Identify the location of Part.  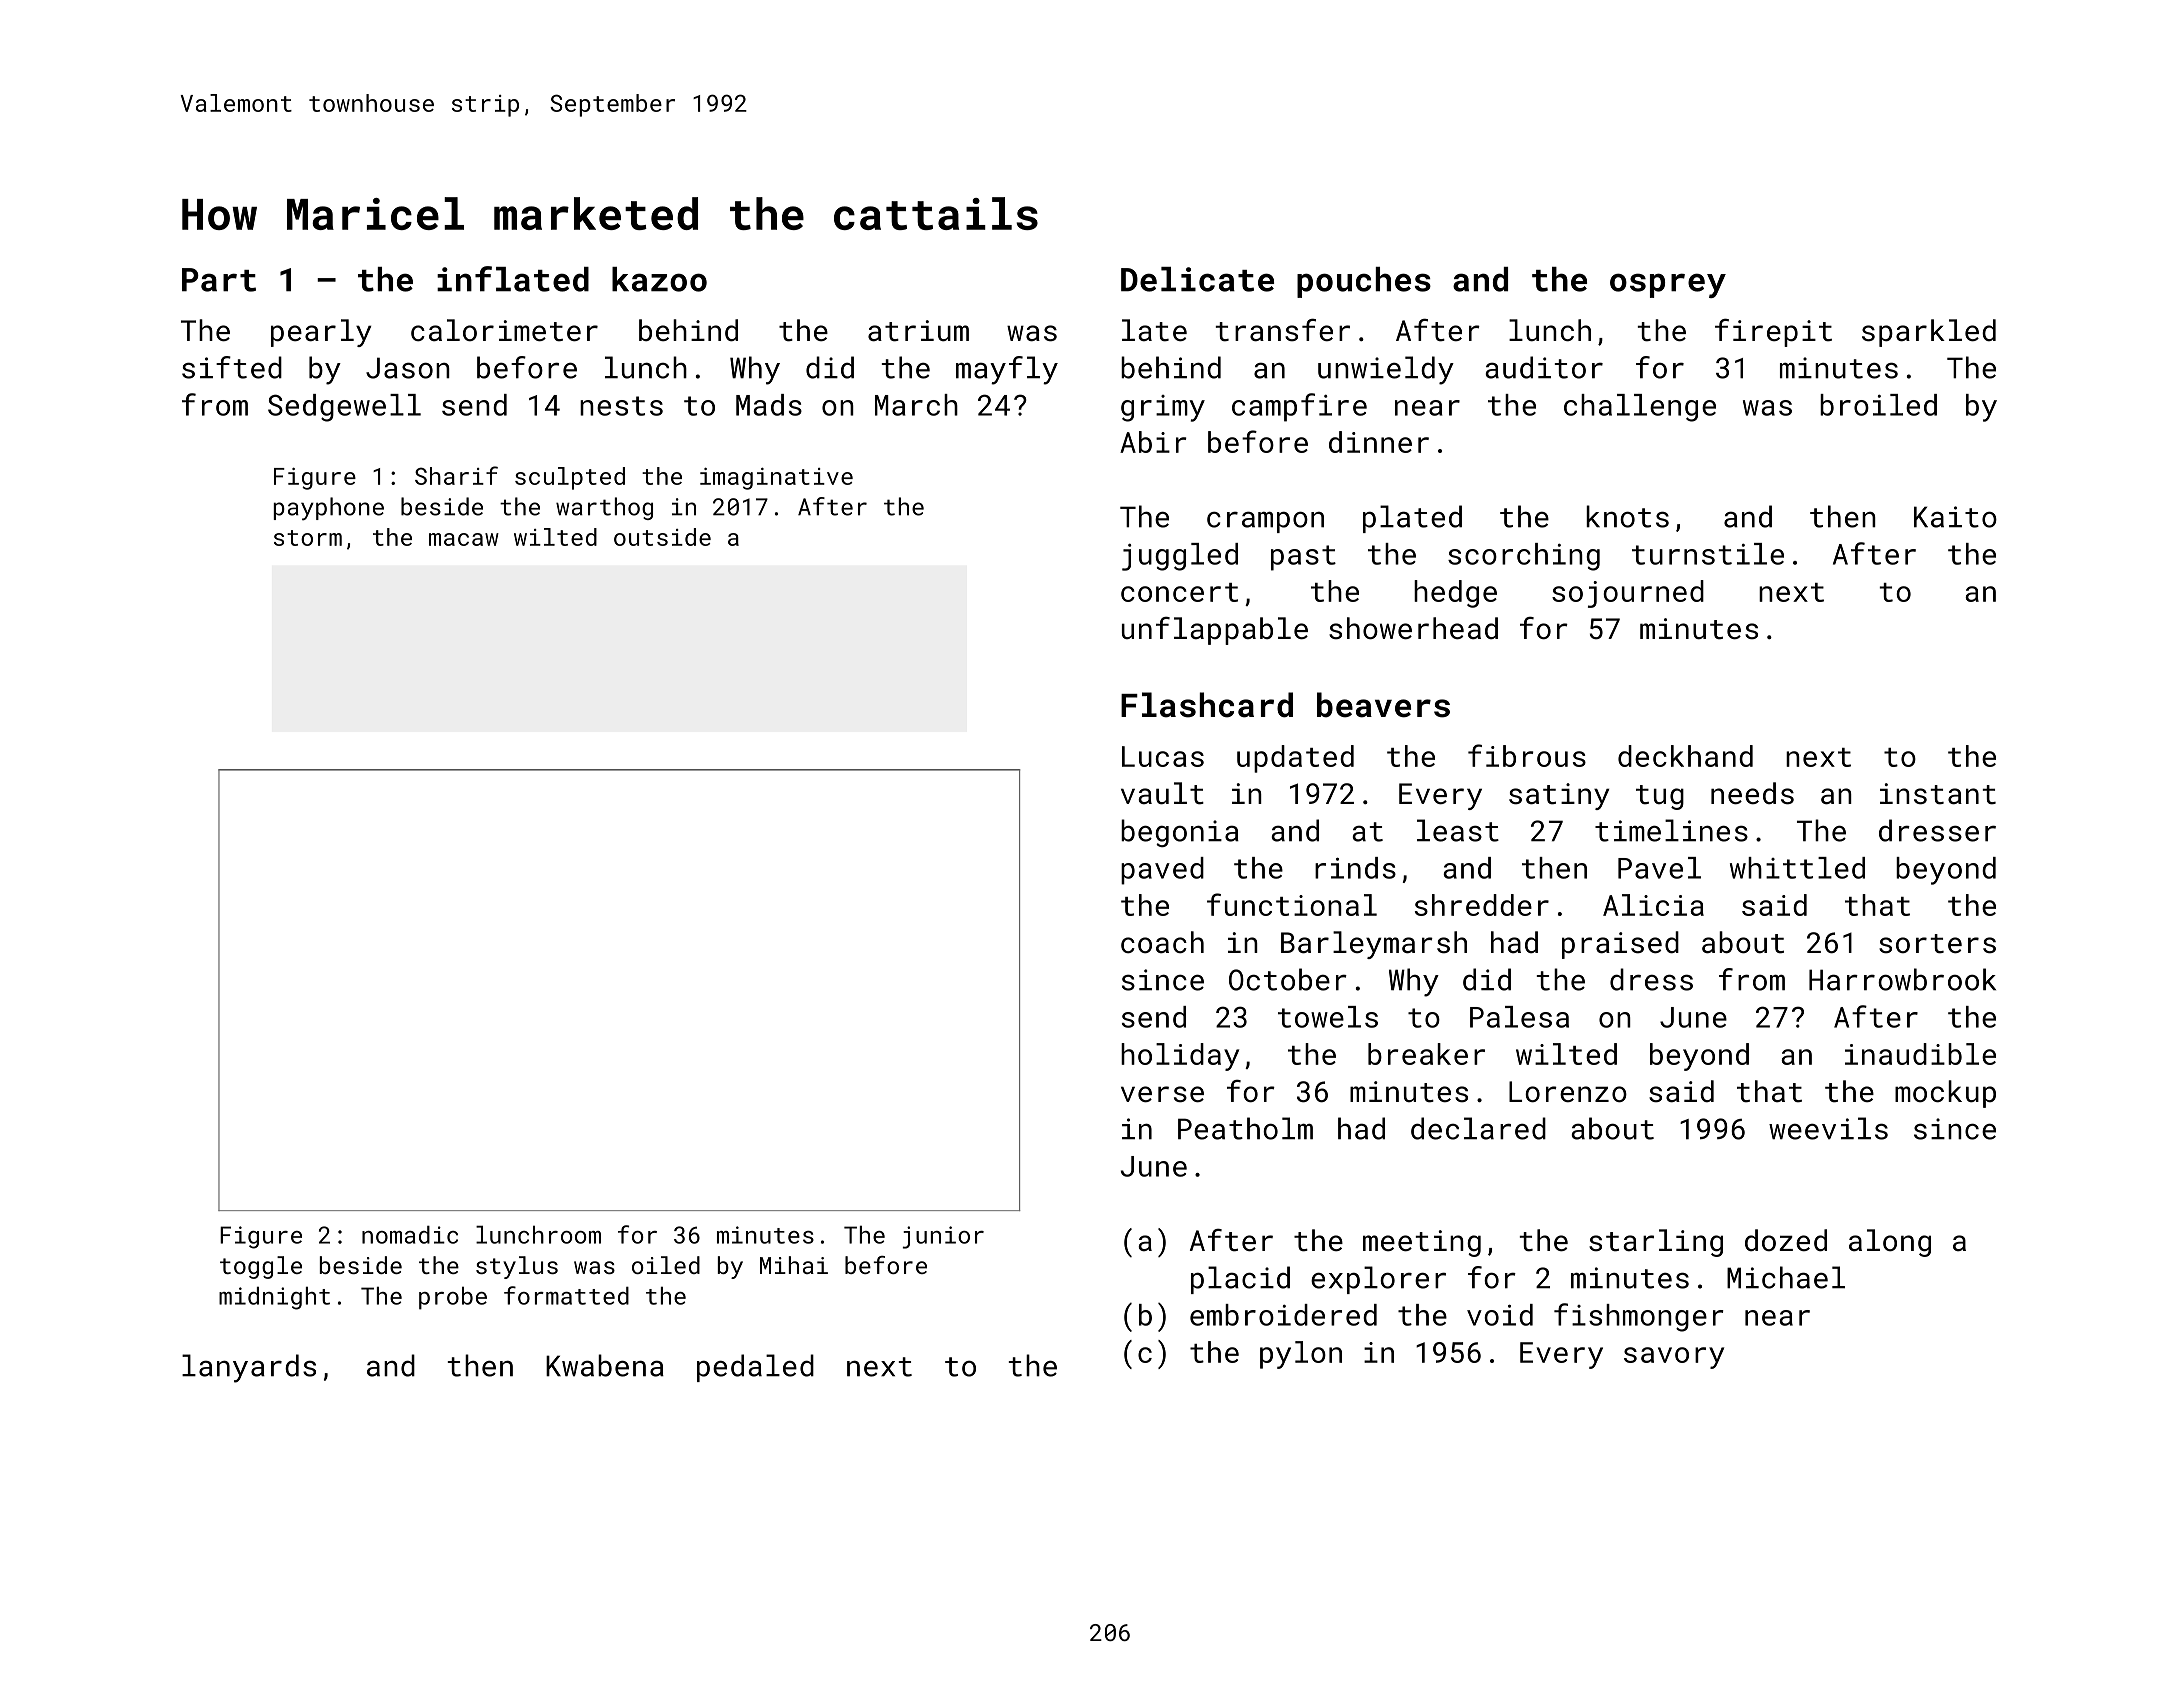
(219, 280).
